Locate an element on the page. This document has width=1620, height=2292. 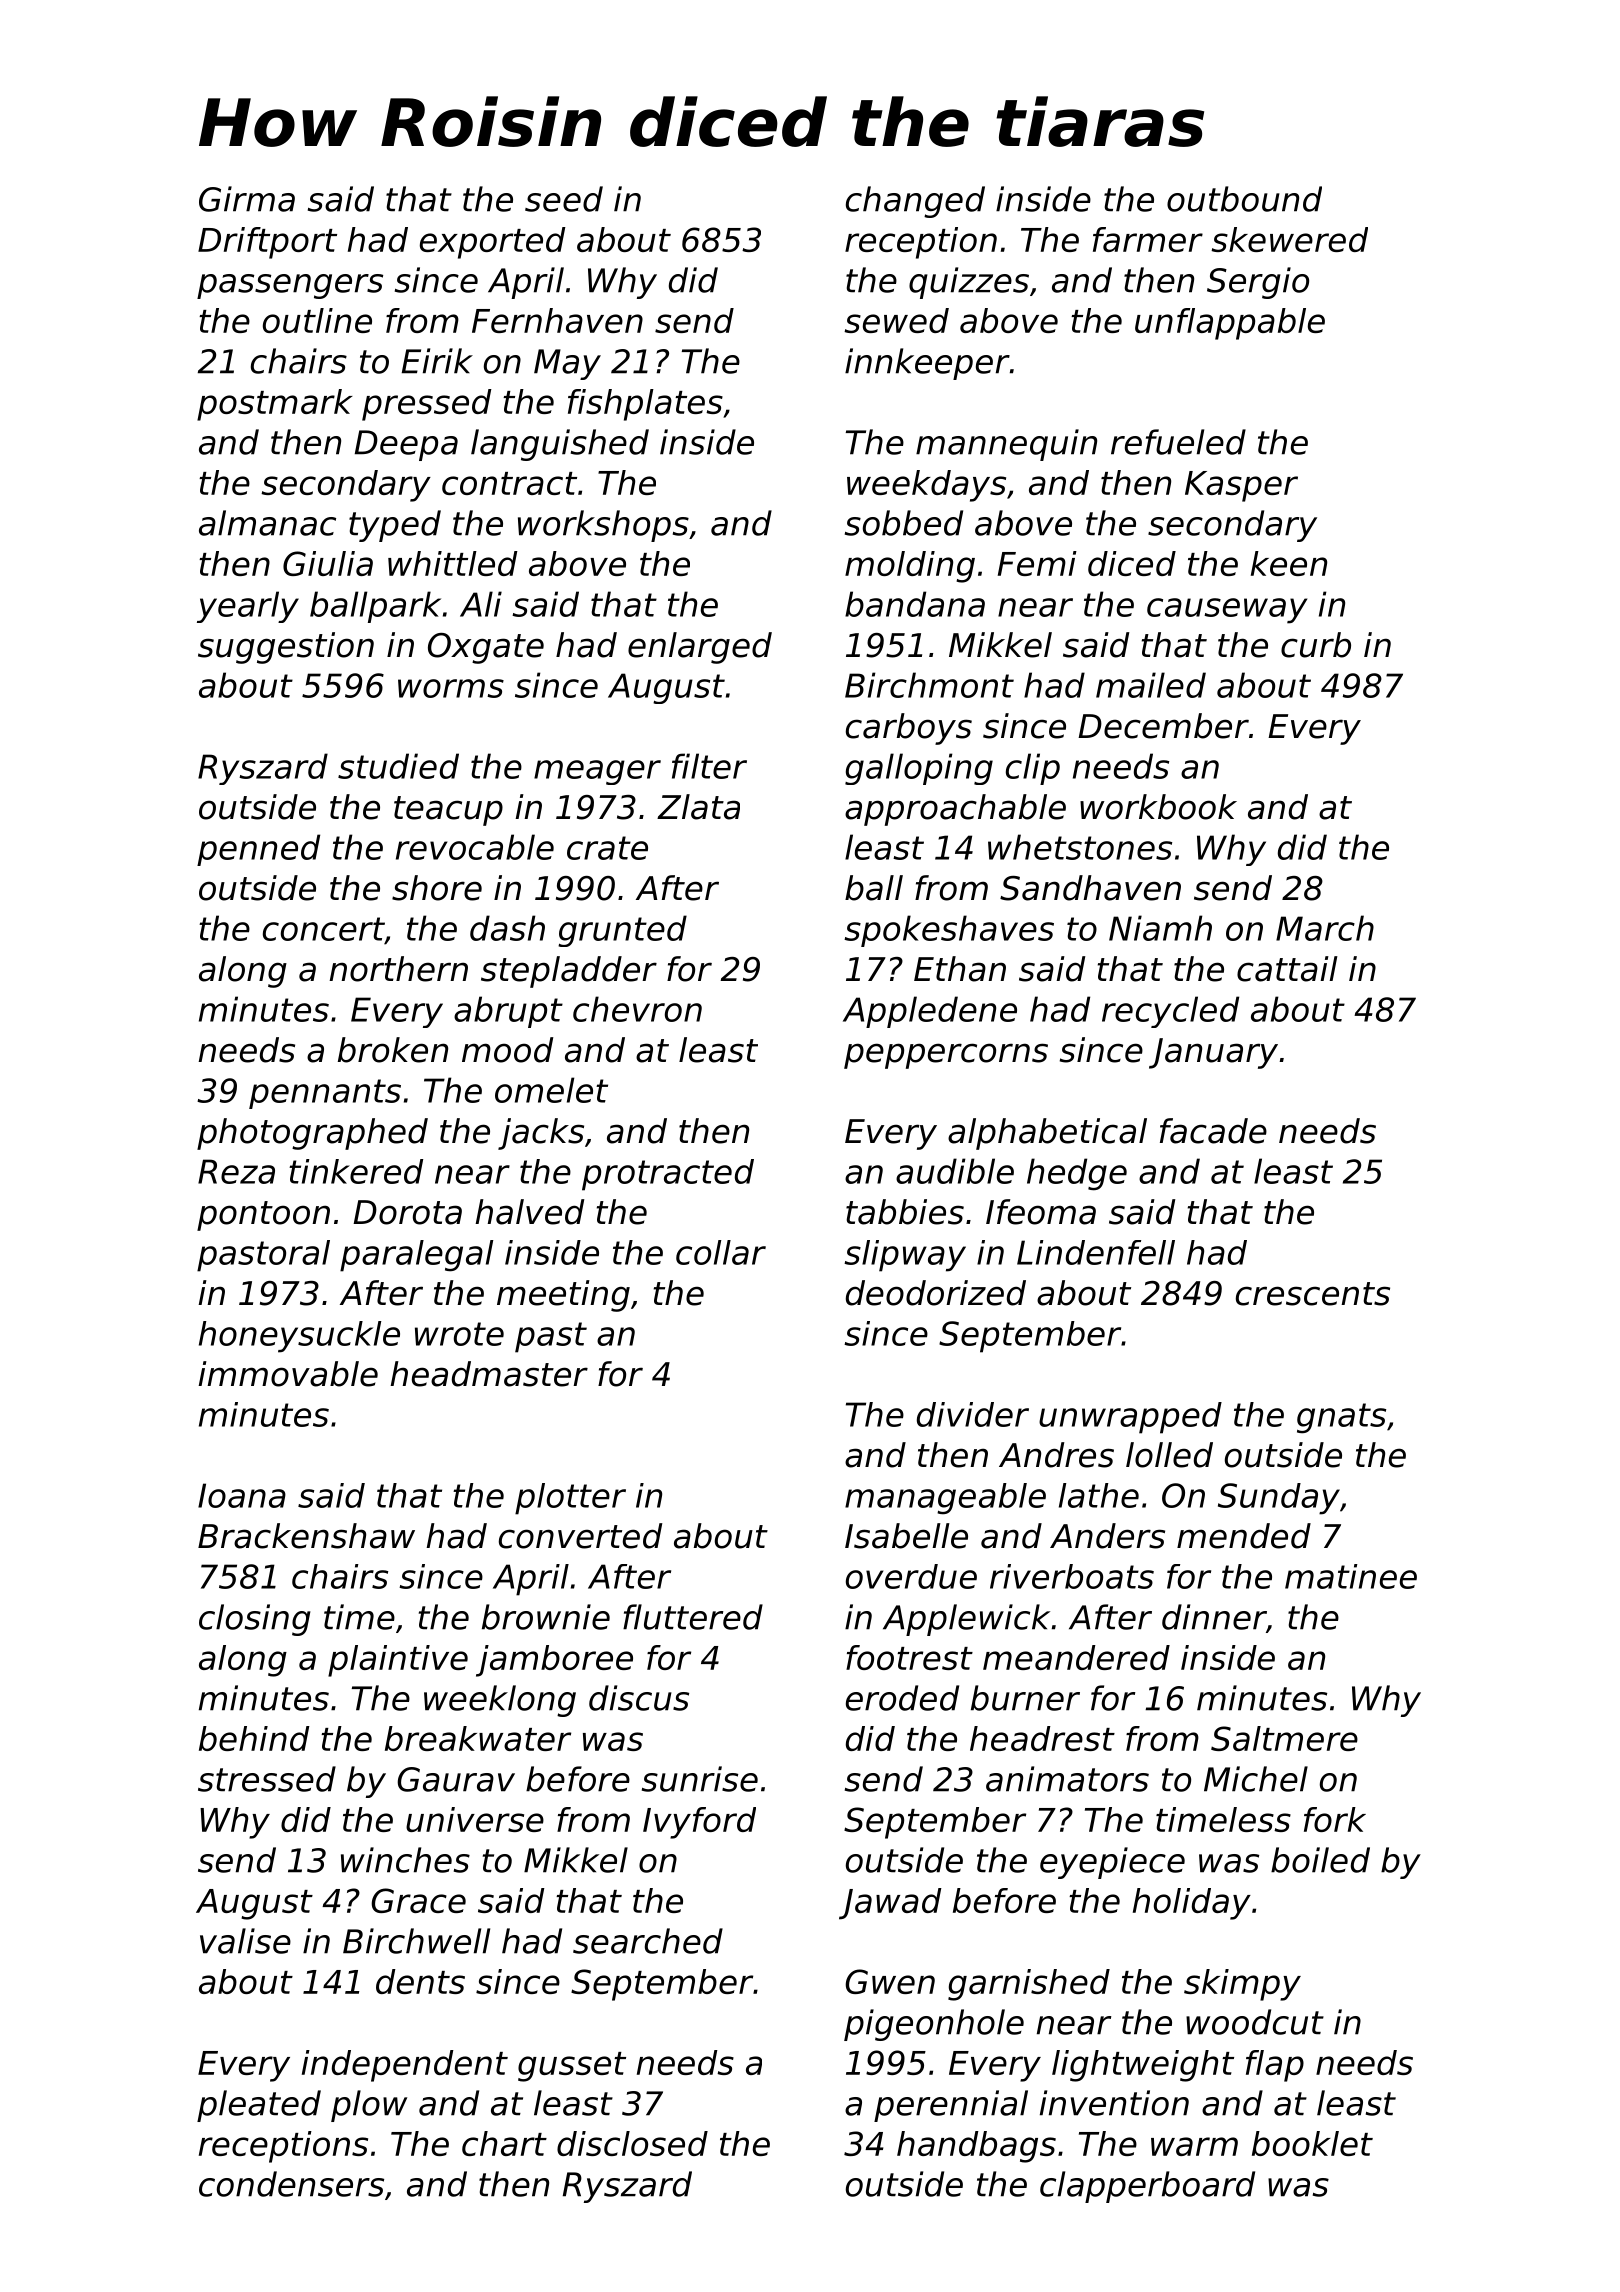
recycled is located at coordinates (1170, 1012).
